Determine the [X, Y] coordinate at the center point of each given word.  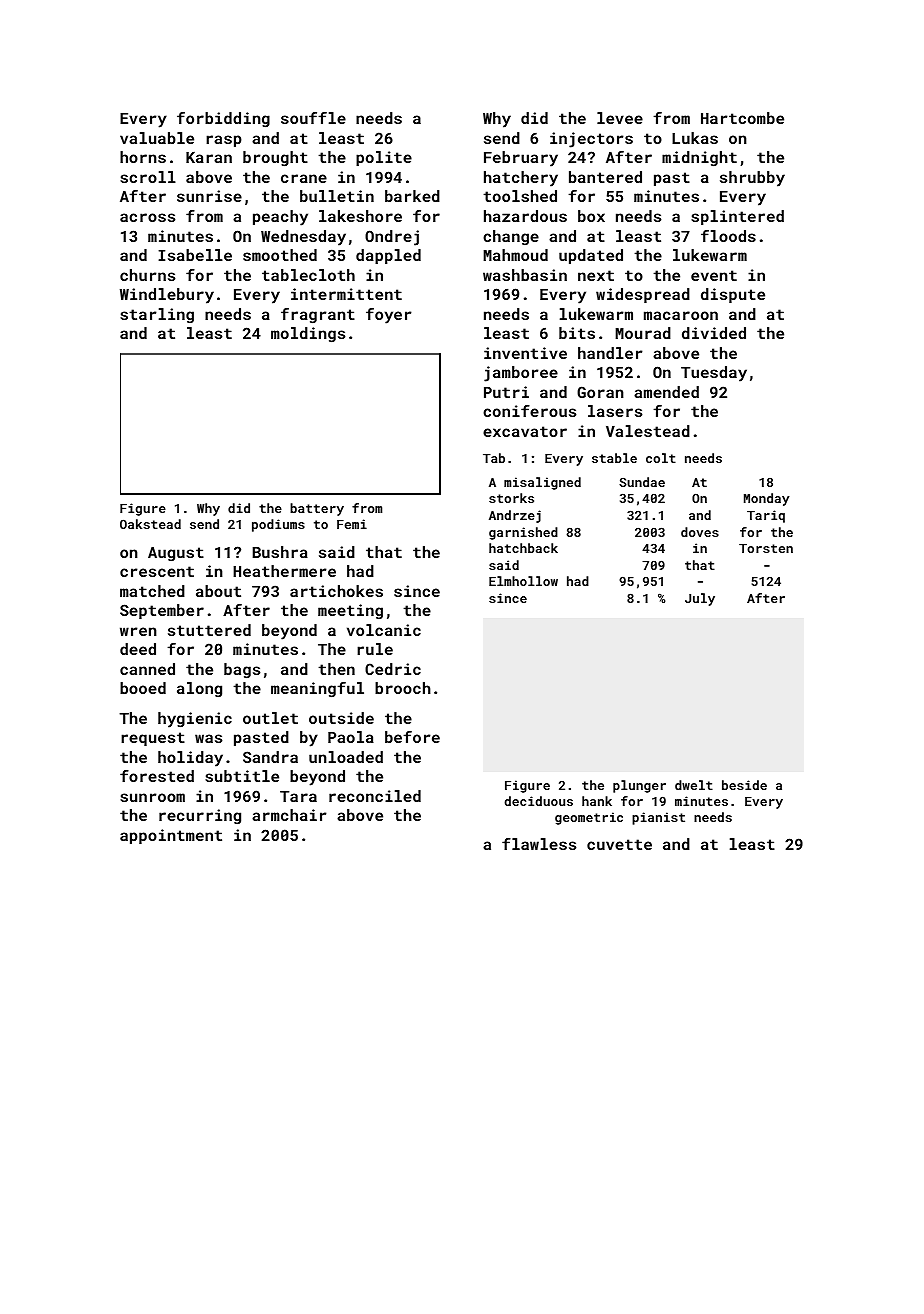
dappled [388, 256]
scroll [148, 177]
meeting [350, 611]
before [412, 737]
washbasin [525, 275]
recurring [200, 816]
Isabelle [195, 255]
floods [728, 236]
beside [744, 785]
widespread [643, 295]
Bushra [280, 552]
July [700, 599]
